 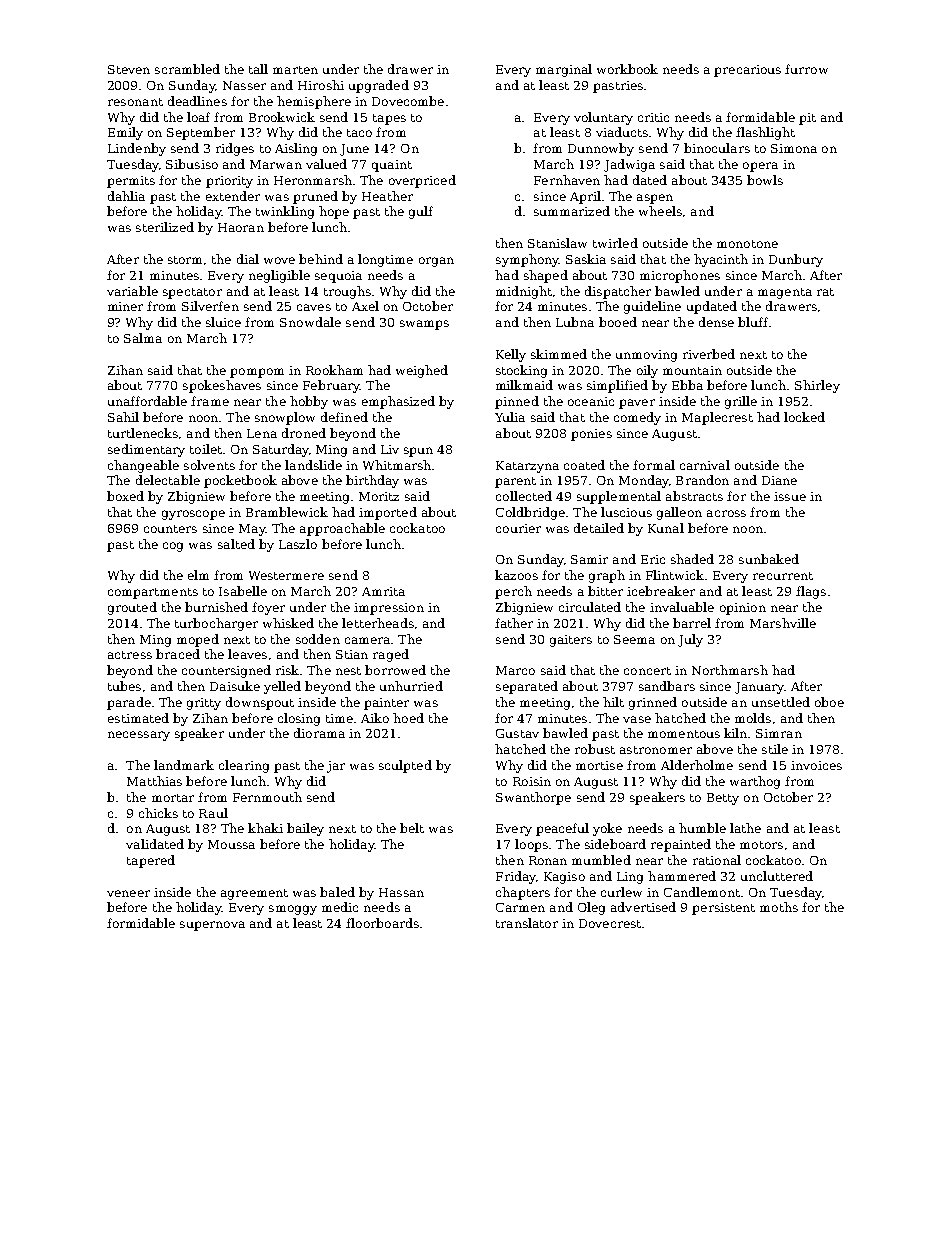 I want to click on Jadwiga, so click(x=629, y=165).
